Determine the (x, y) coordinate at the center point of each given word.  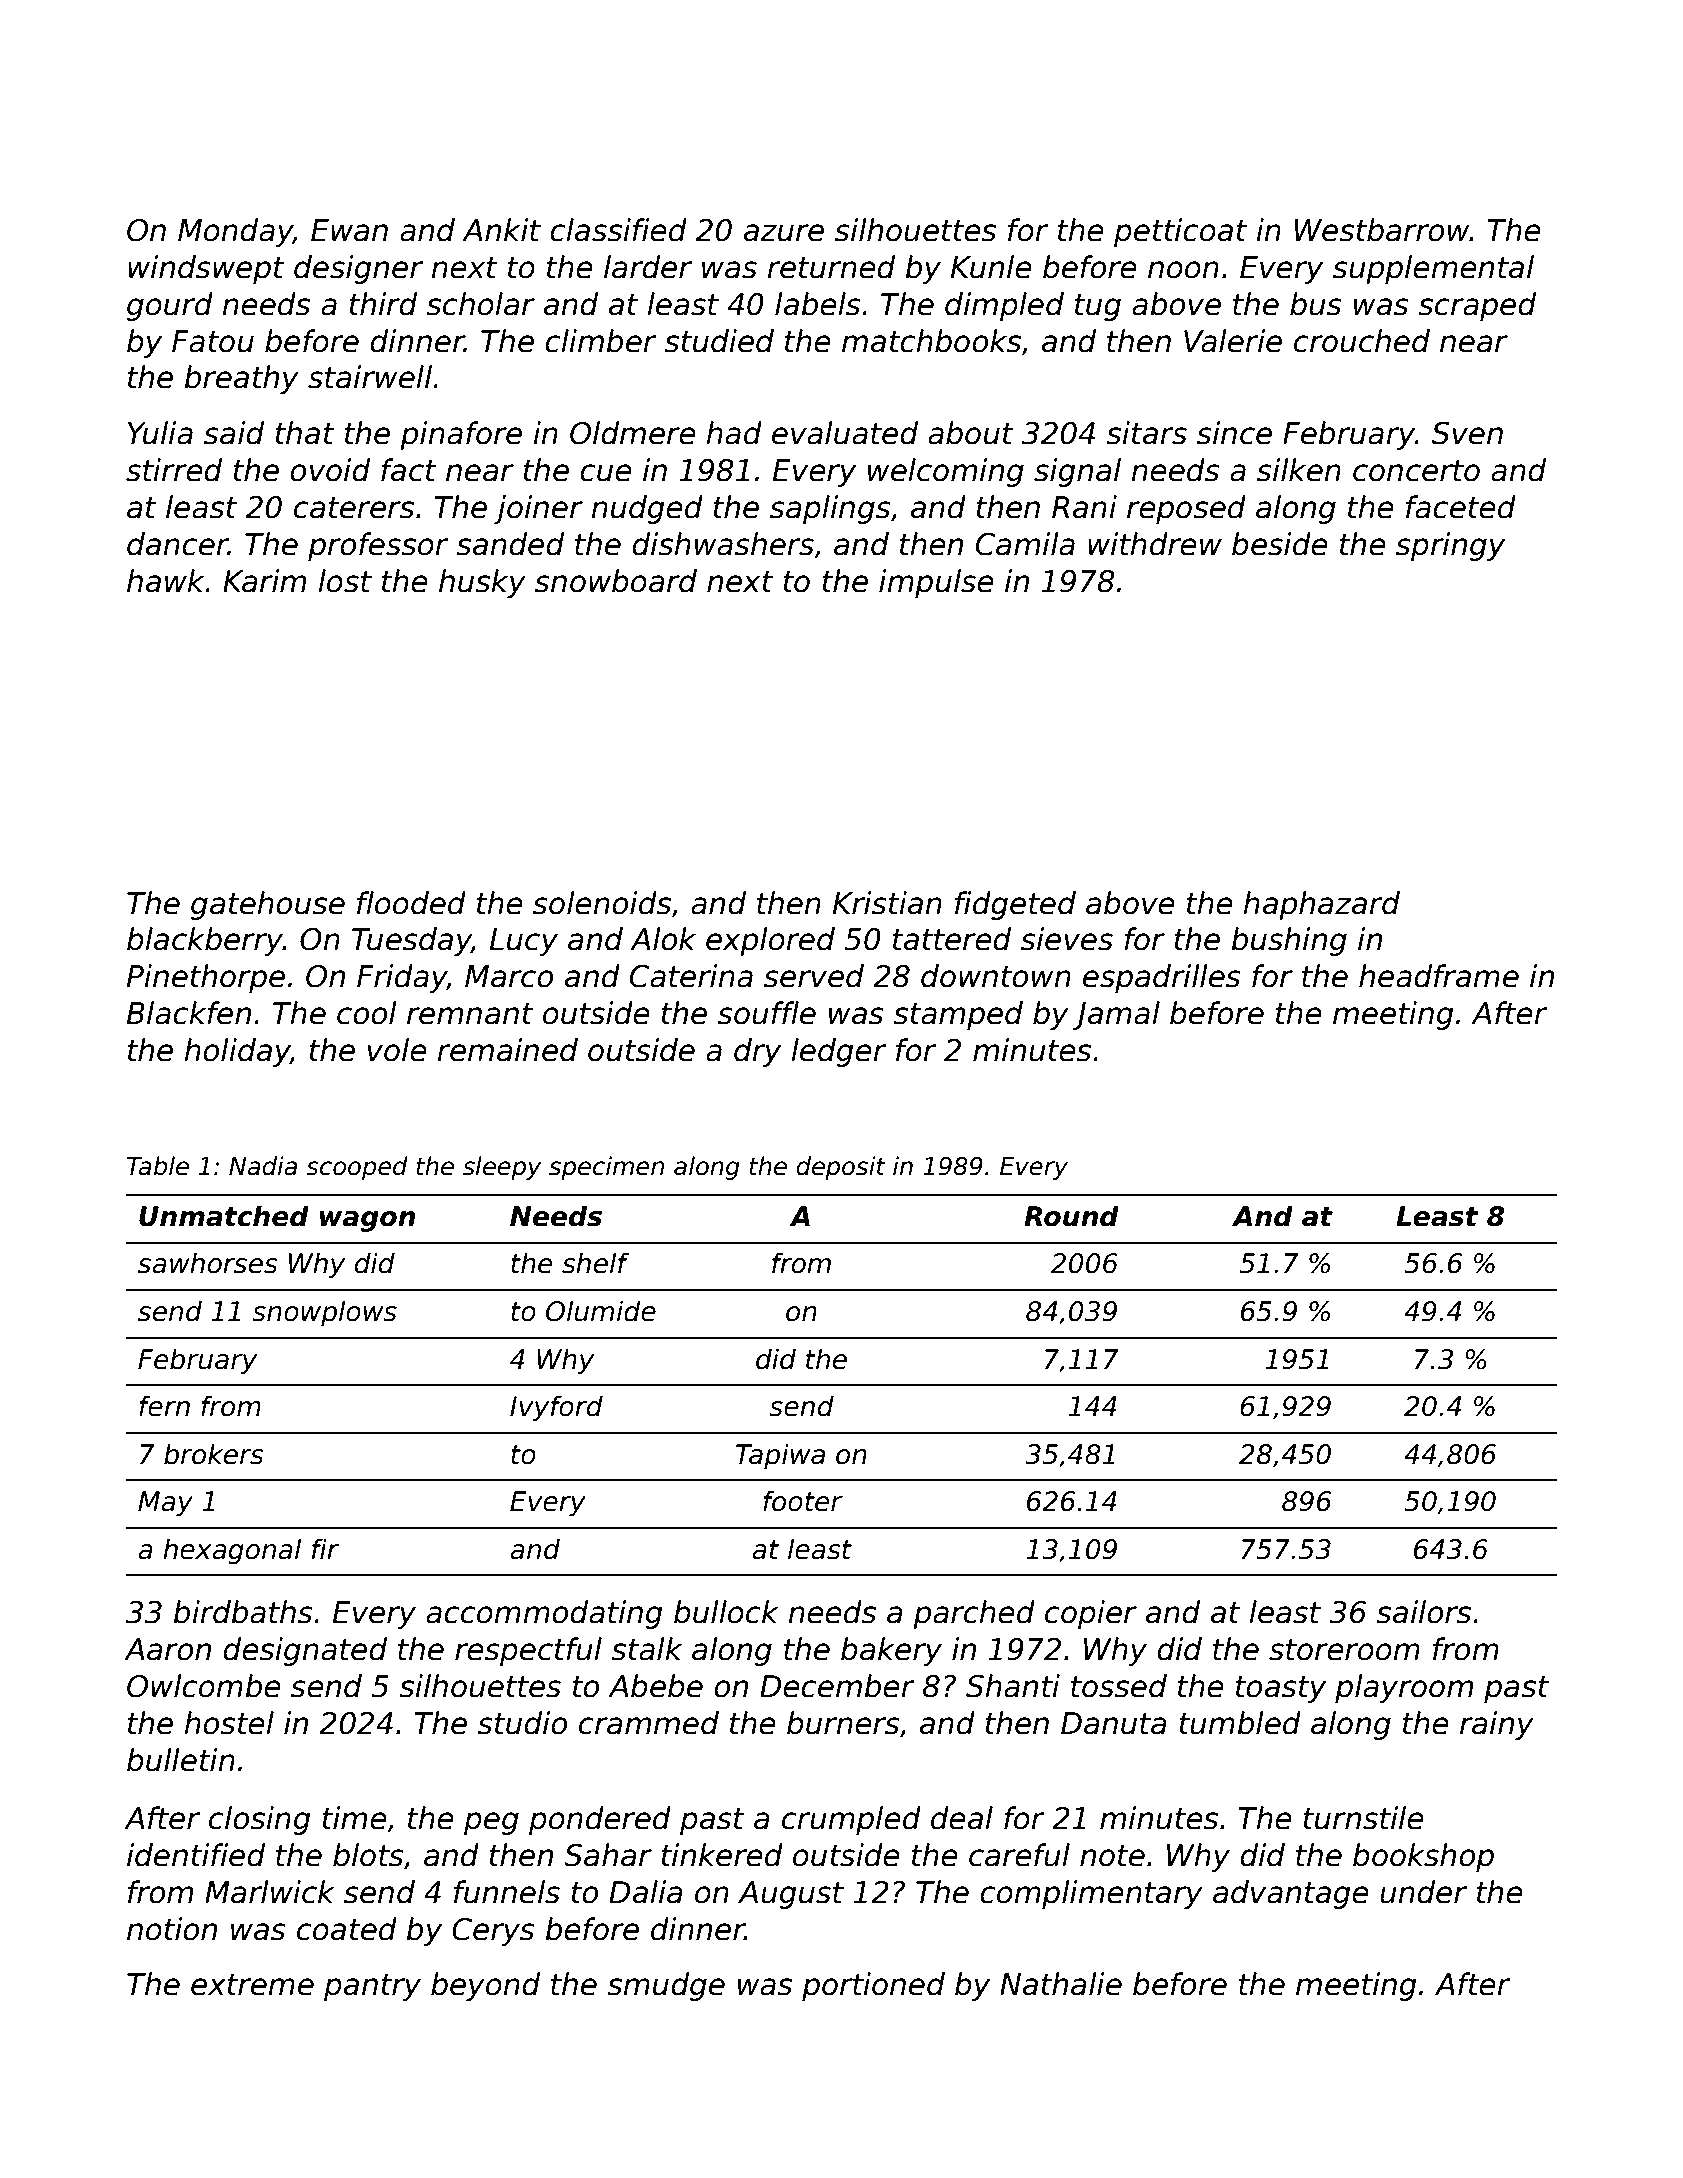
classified (618, 230)
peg (491, 1823)
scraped (1477, 306)
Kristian (887, 903)
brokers (214, 1454)
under (1423, 1892)
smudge (666, 1986)
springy (1450, 546)
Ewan (349, 230)
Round (1071, 1216)
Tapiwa (780, 1456)
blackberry (205, 941)
